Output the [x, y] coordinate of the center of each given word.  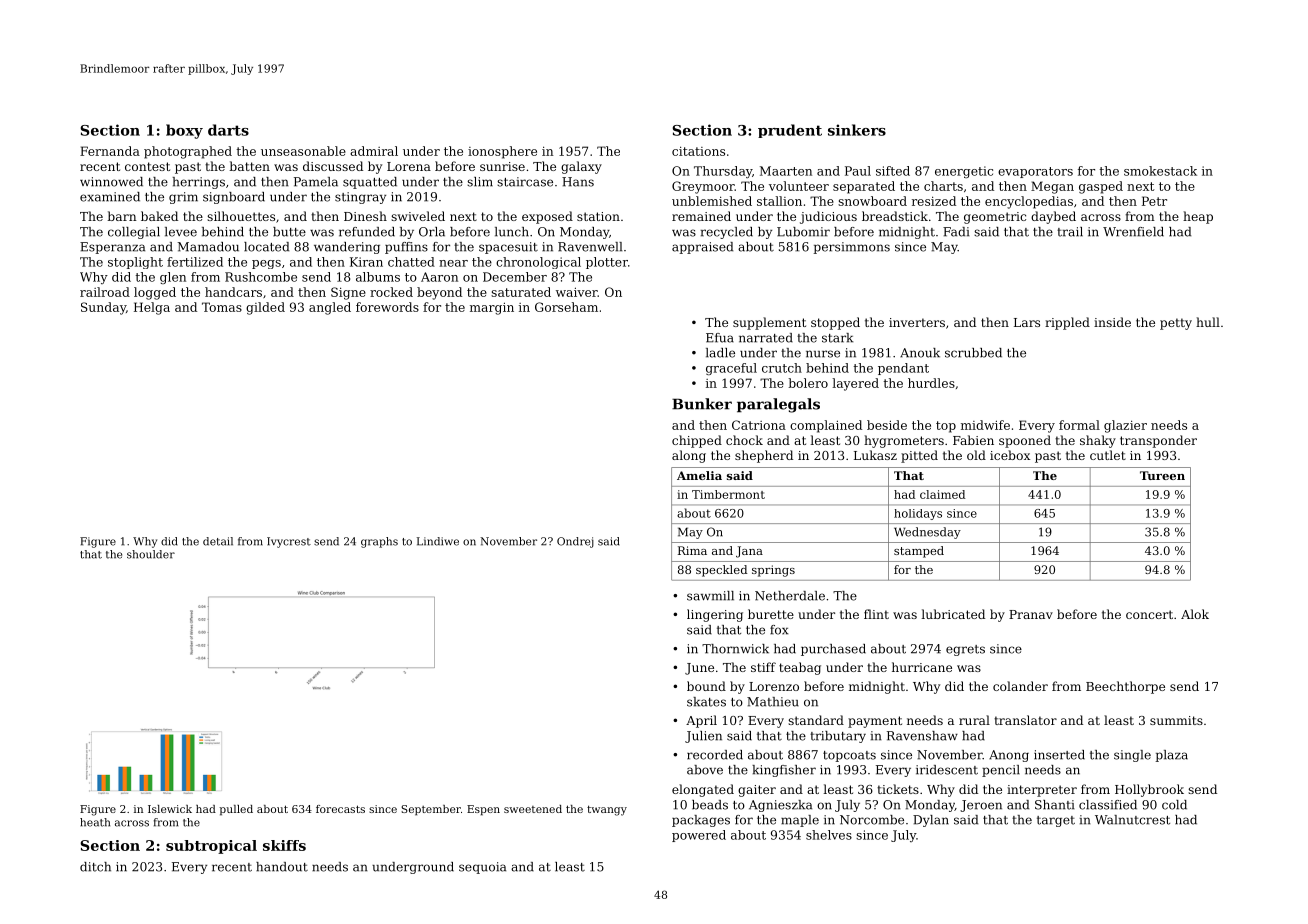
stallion [779, 201]
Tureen [1162, 475]
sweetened [533, 809]
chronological [538, 263]
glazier [1125, 426]
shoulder [151, 554]
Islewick [170, 809]
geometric [995, 218]
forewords [387, 307]
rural [974, 720]
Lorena [409, 166]
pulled [236, 810]
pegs [266, 264]
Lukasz [875, 455]
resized [934, 201]
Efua [720, 338]
